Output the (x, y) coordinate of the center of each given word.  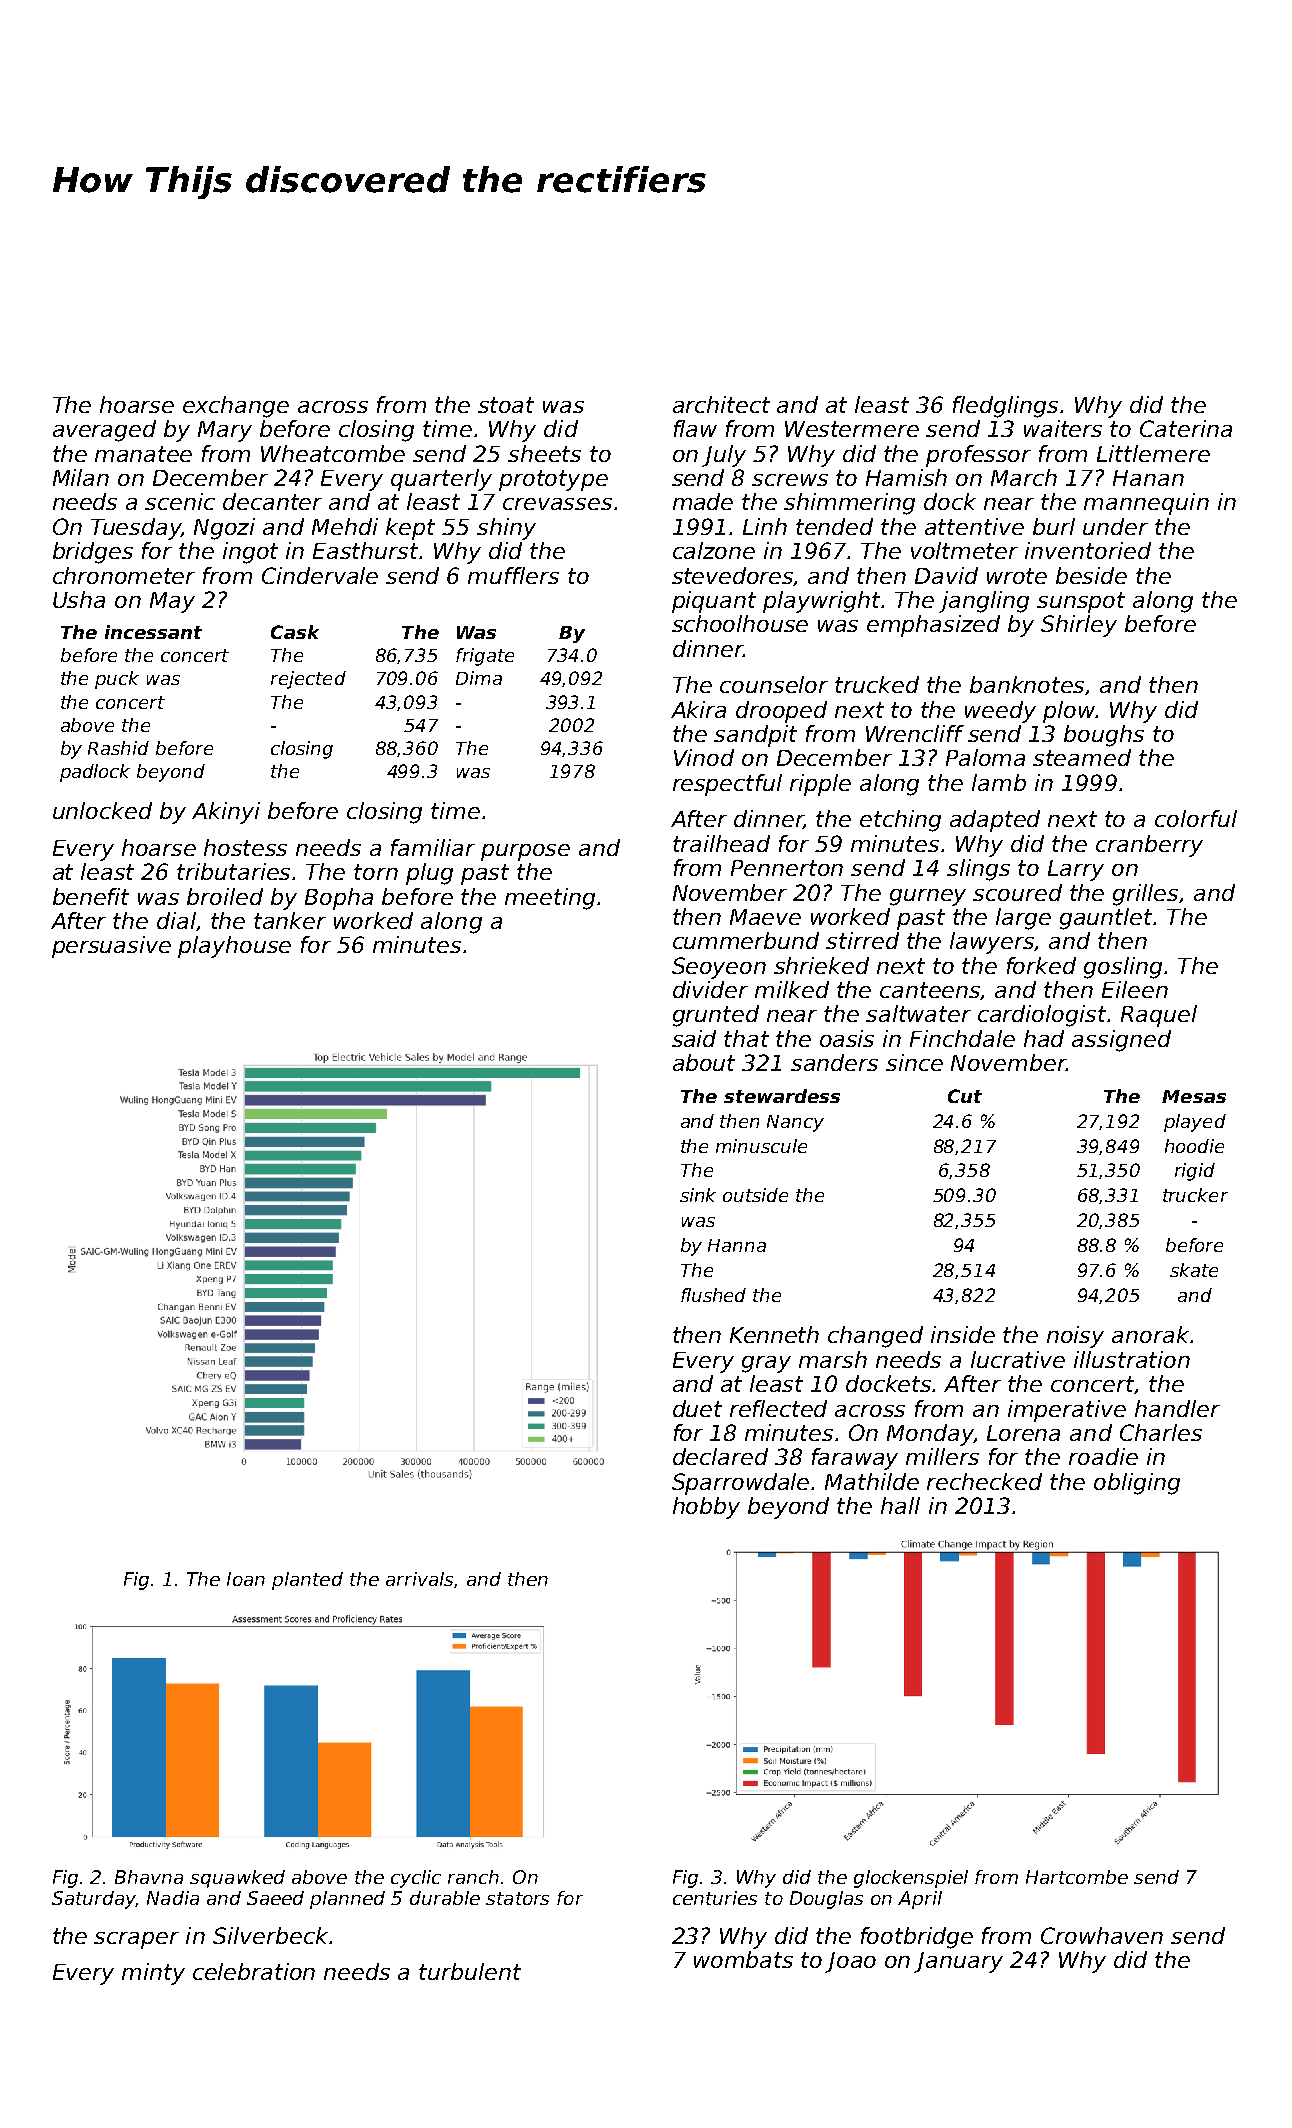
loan (246, 1579)
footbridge (917, 1938)
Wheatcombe (333, 453)
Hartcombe (1077, 1877)
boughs (1104, 736)
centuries (715, 1898)
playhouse (234, 947)
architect (721, 404)
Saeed (275, 1898)
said (694, 1038)
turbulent (470, 1971)
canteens (930, 991)
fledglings (1005, 407)
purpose (525, 852)
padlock (95, 773)
